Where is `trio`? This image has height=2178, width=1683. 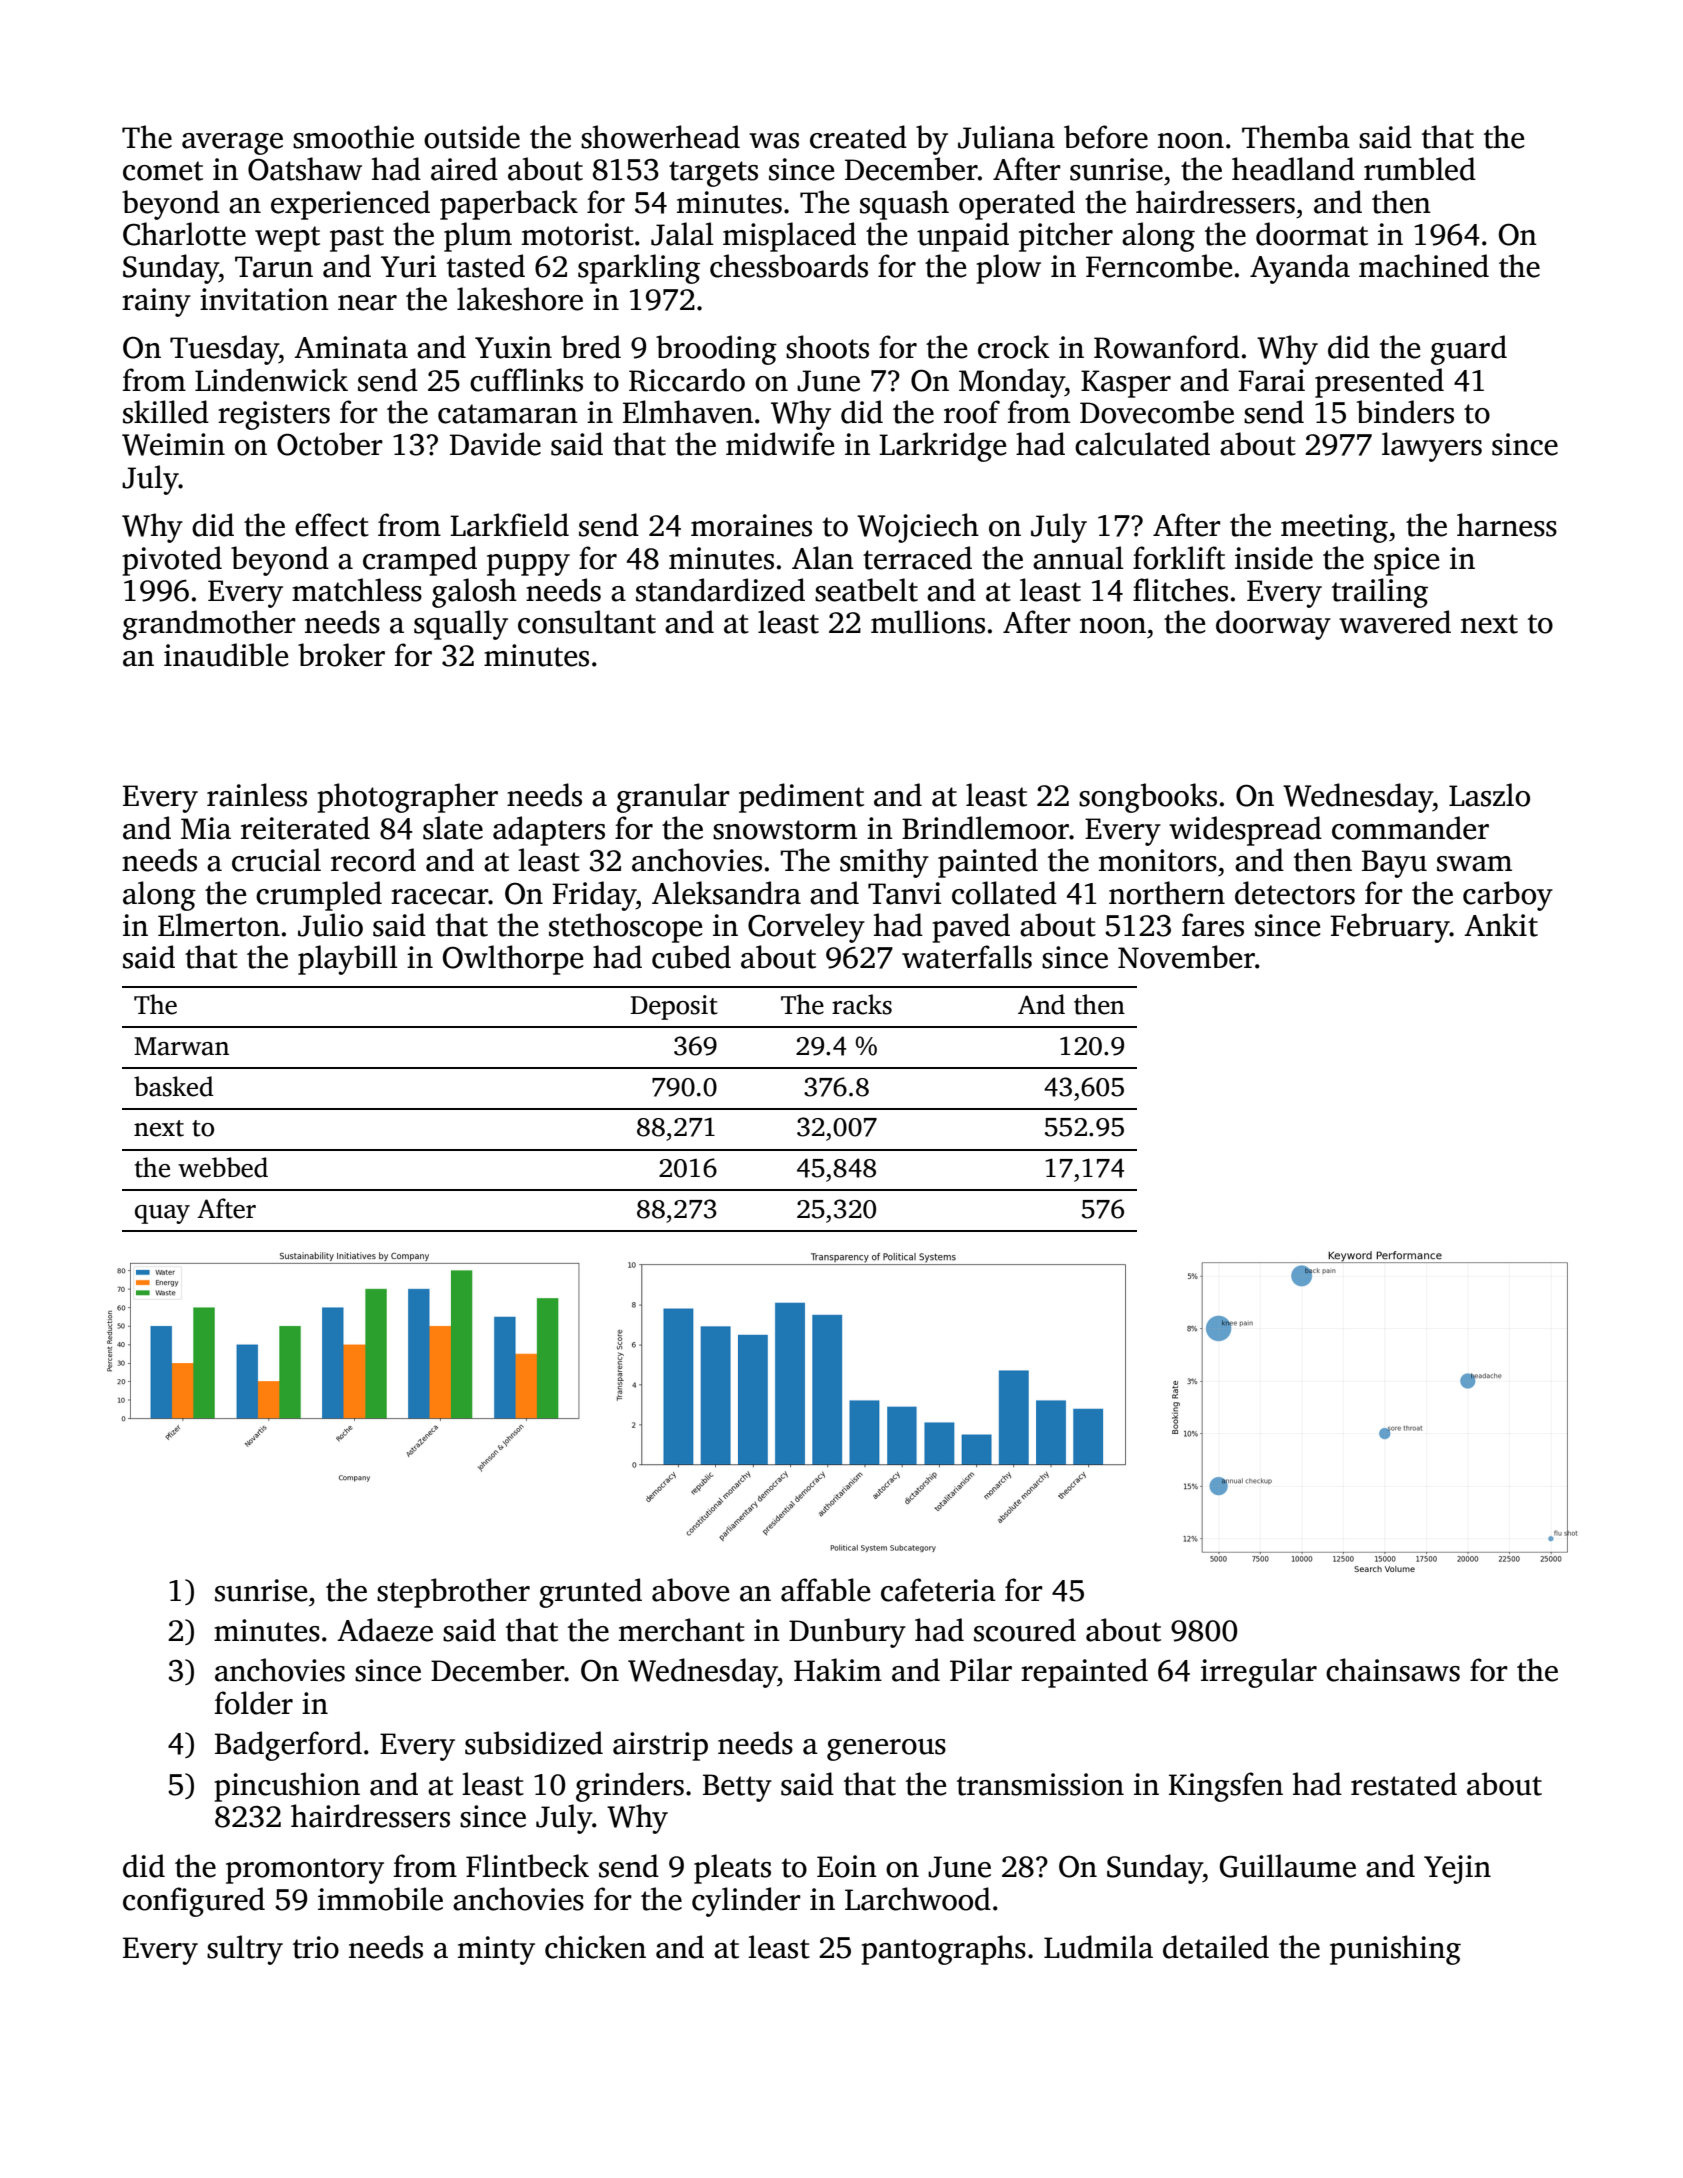 trio is located at coordinates (316, 1947).
